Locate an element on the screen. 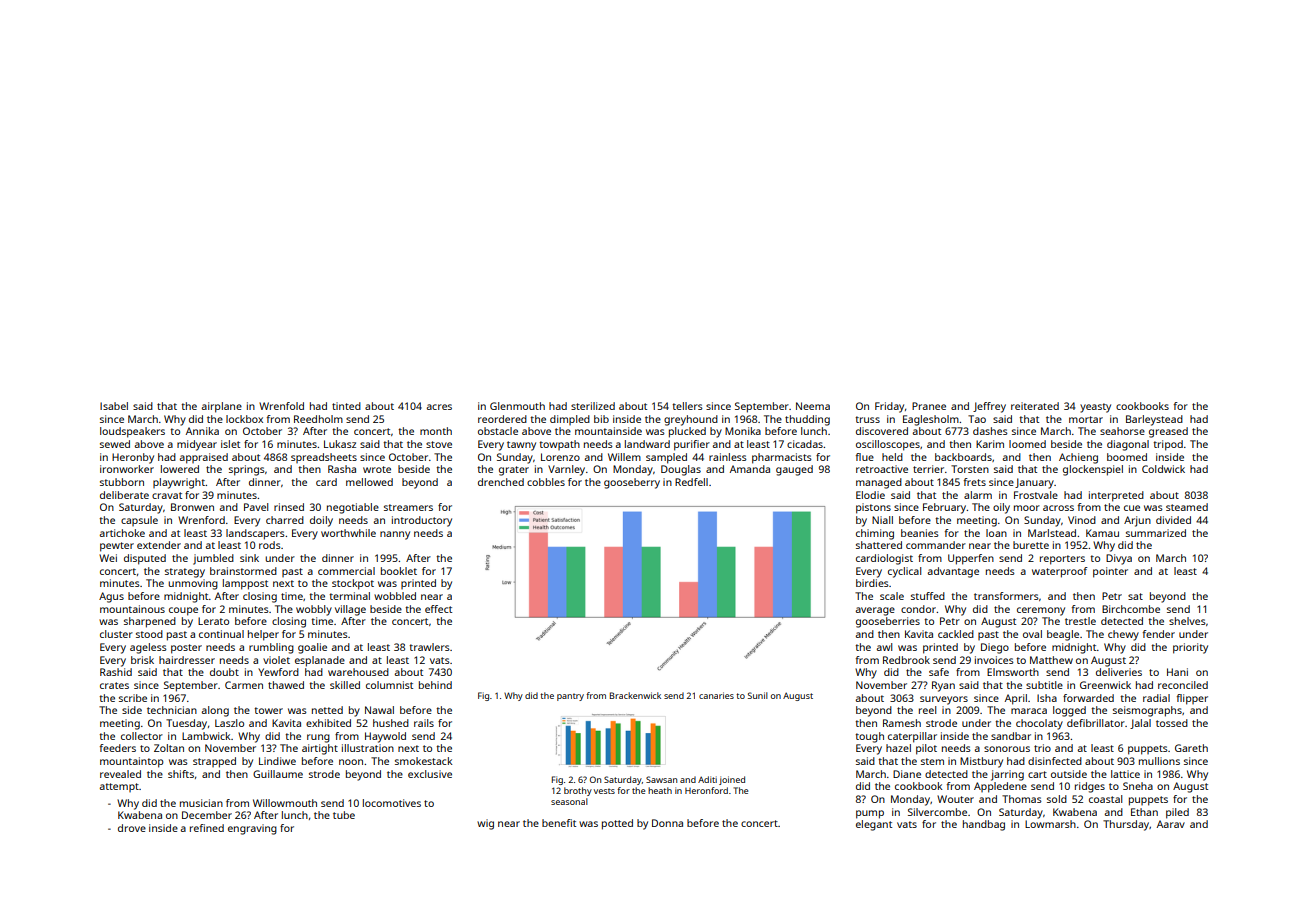  noon is located at coordinates (351, 762).
